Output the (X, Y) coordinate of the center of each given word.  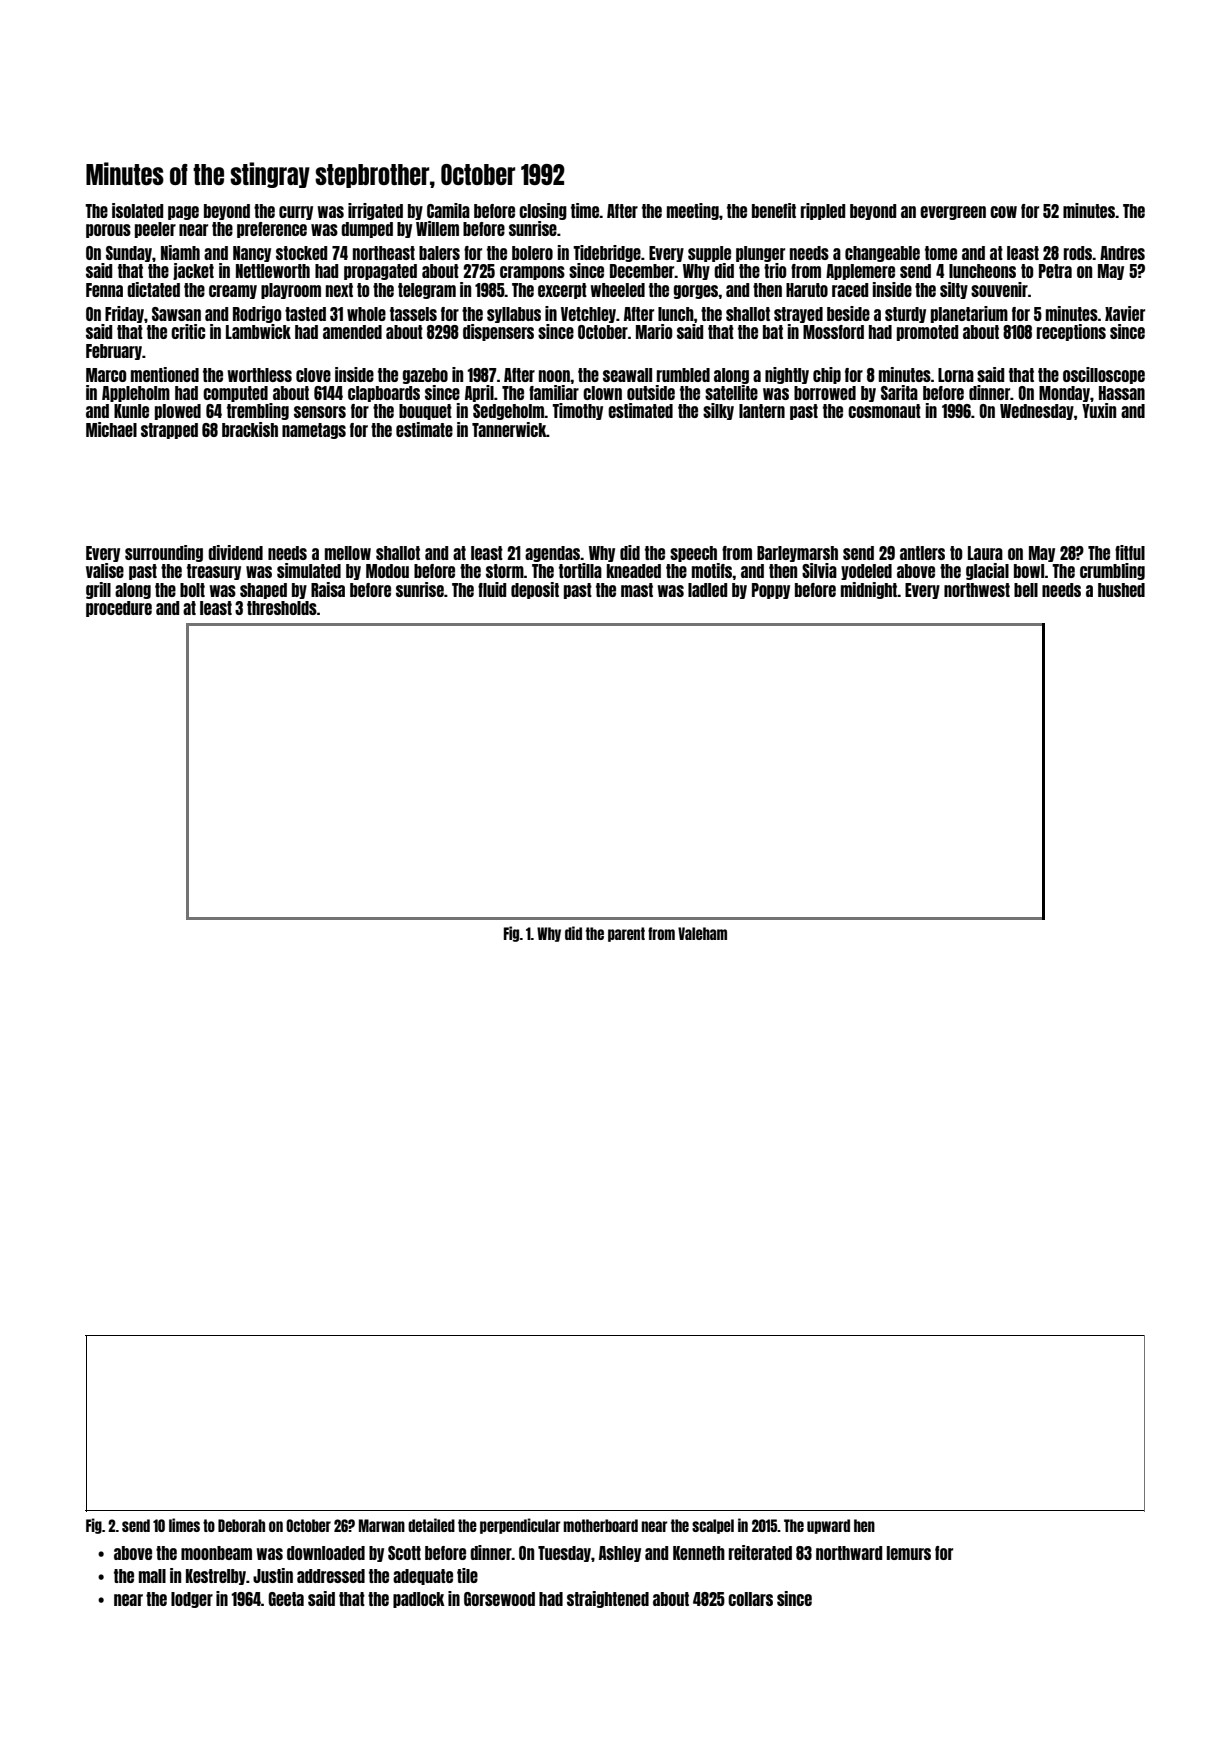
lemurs (909, 1553)
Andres (1122, 253)
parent (626, 934)
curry (296, 213)
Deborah (241, 1525)
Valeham (702, 933)
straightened (608, 1599)
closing (543, 211)
